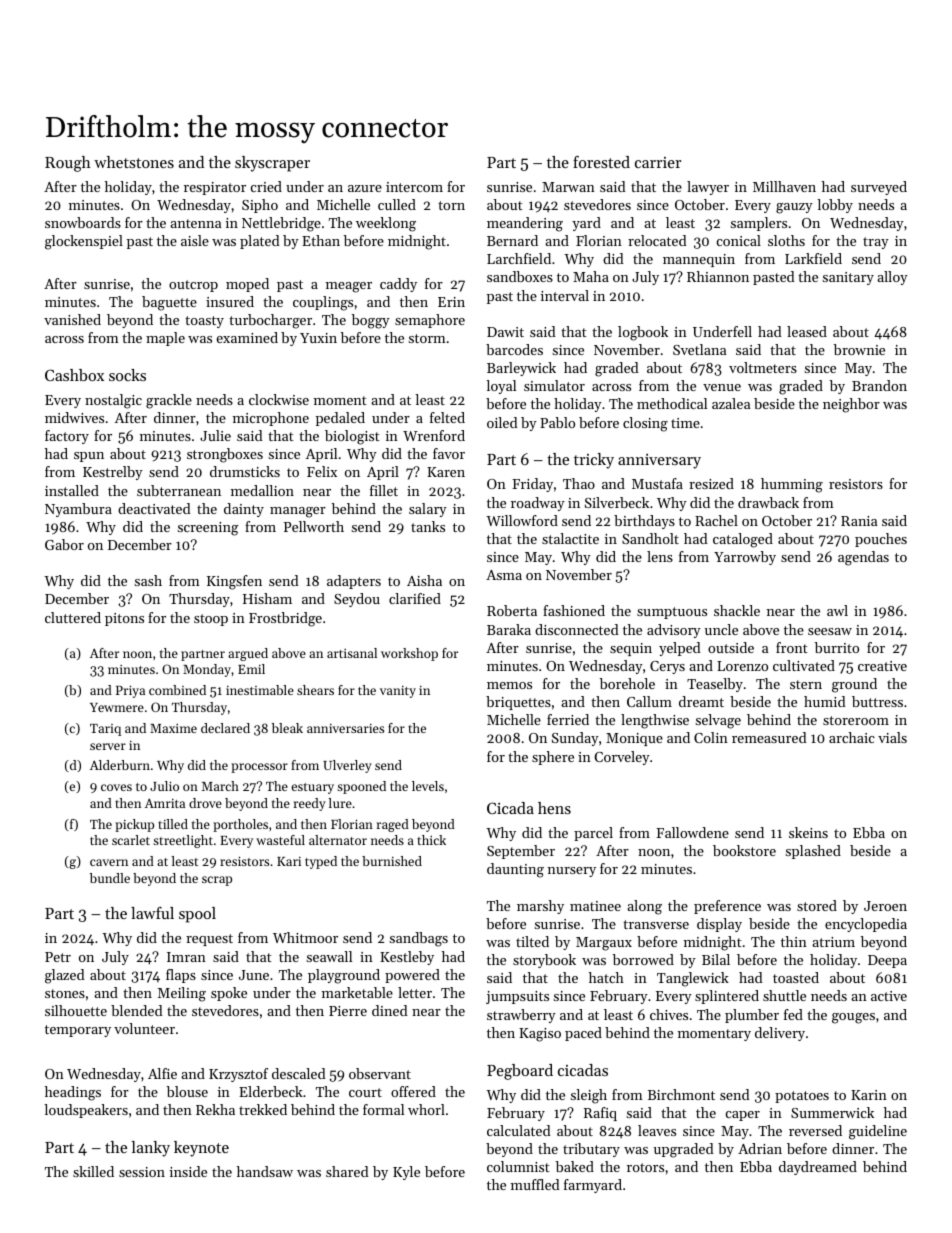 The image size is (952, 1233). What do you see at coordinates (887, 961) in the image?
I see `Deepa` at bounding box center [887, 961].
